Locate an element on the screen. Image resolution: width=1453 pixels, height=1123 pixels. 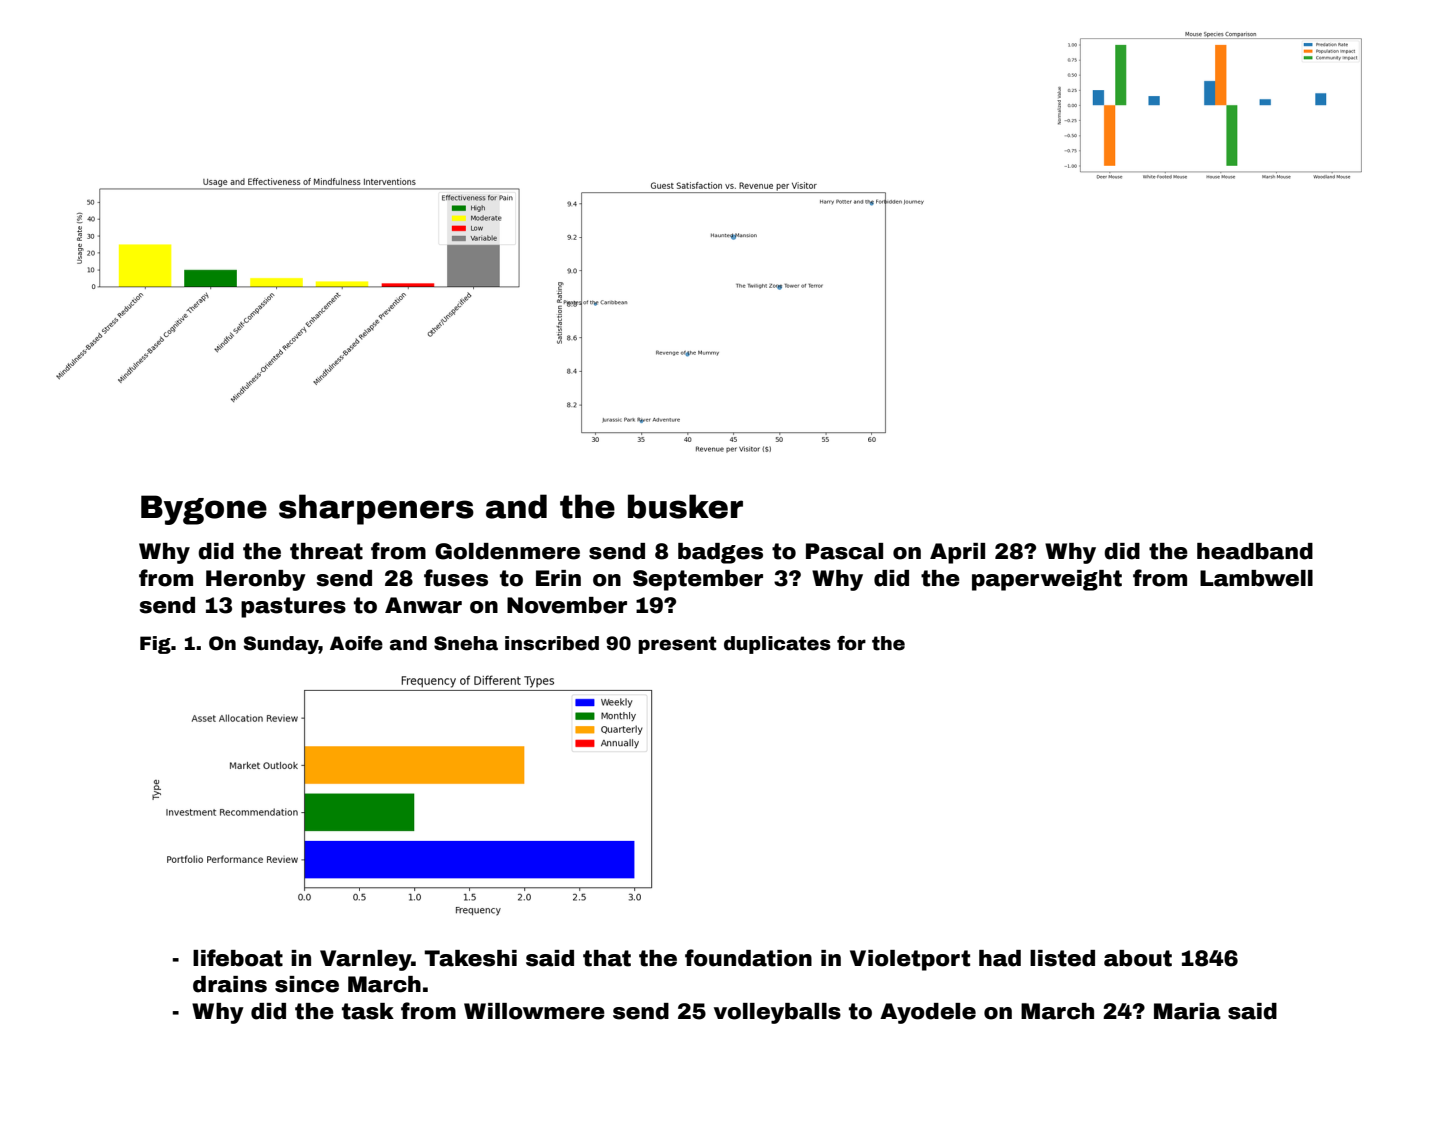
task is located at coordinates (368, 1011).
